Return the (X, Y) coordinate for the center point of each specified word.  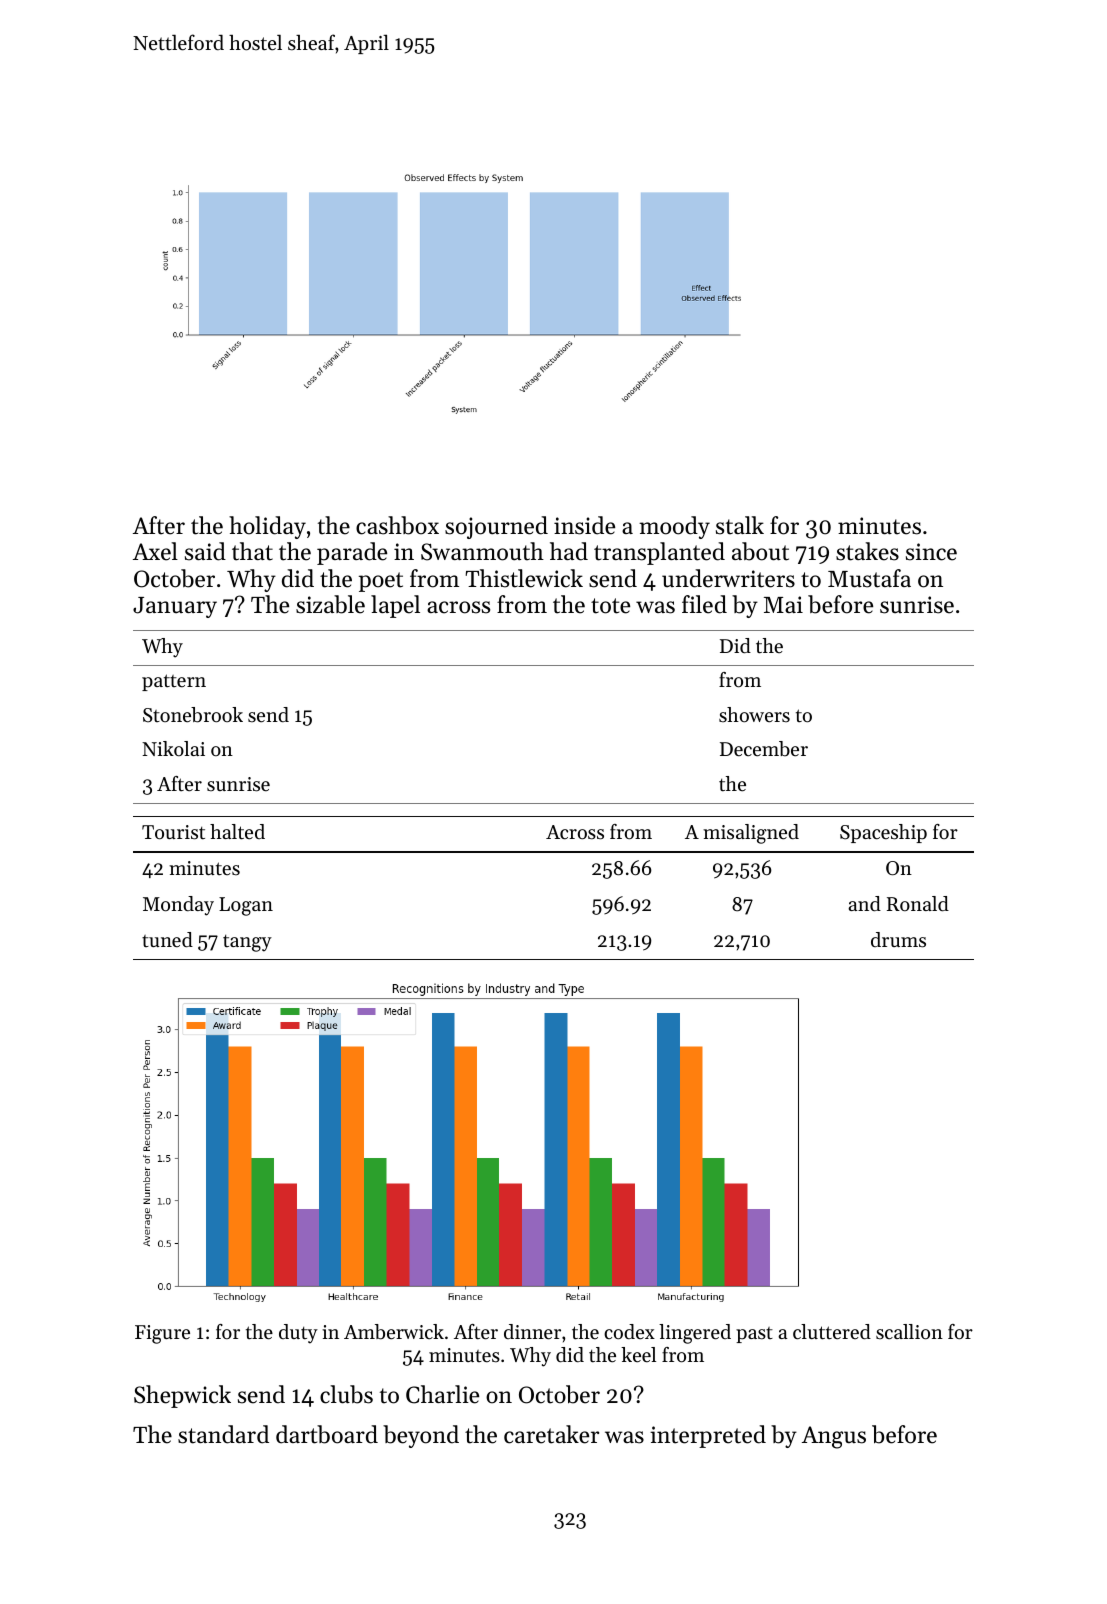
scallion (909, 1332)
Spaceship (883, 833)
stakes (867, 551)
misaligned (751, 834)
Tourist (173, 832)
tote (610, 606)
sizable (330, 604)
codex (629, 1332)
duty (298, 1334)
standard (223, 1434)
